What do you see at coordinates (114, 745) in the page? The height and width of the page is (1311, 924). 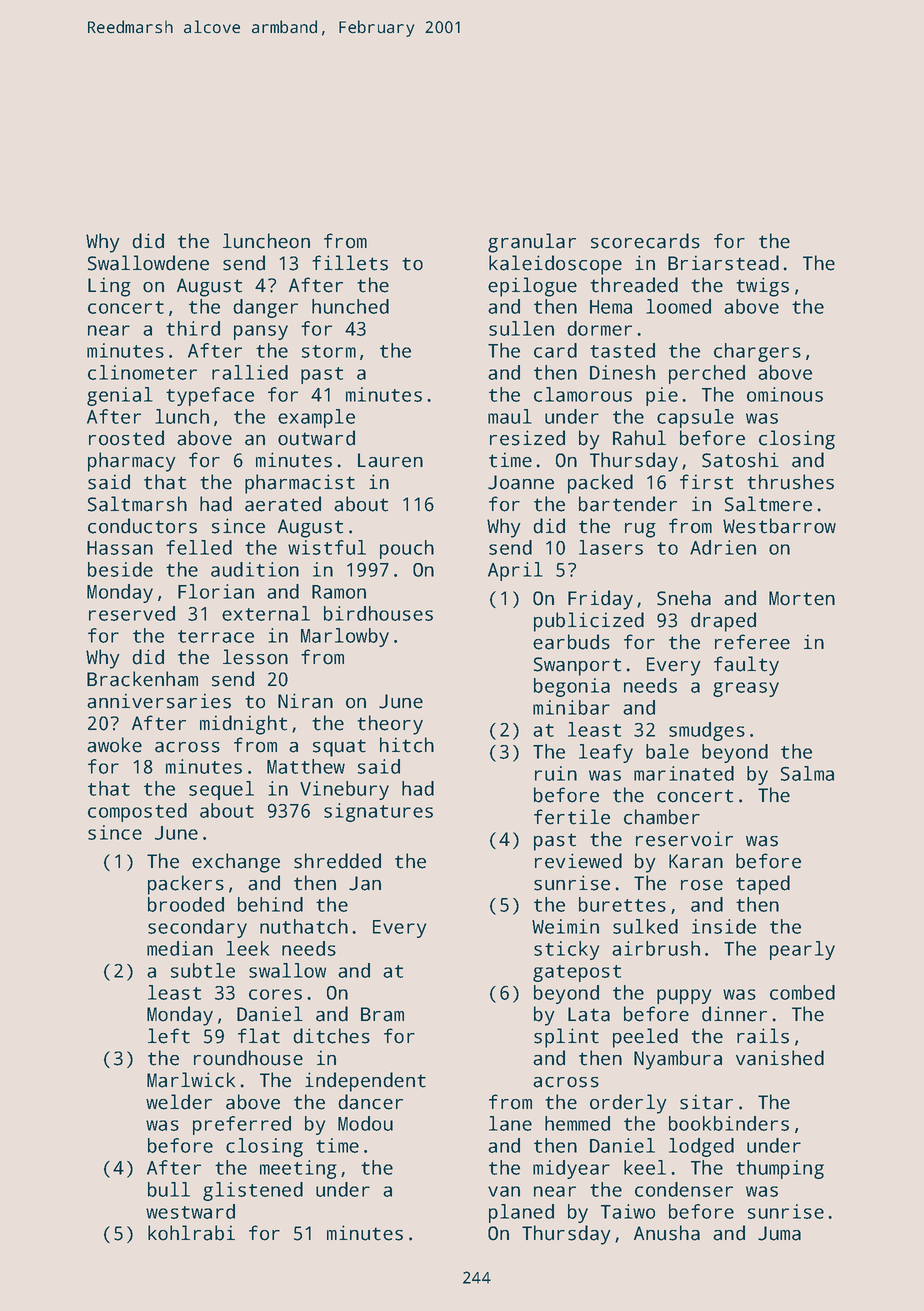 I see `awoke` at bounding box center [114, 745].
